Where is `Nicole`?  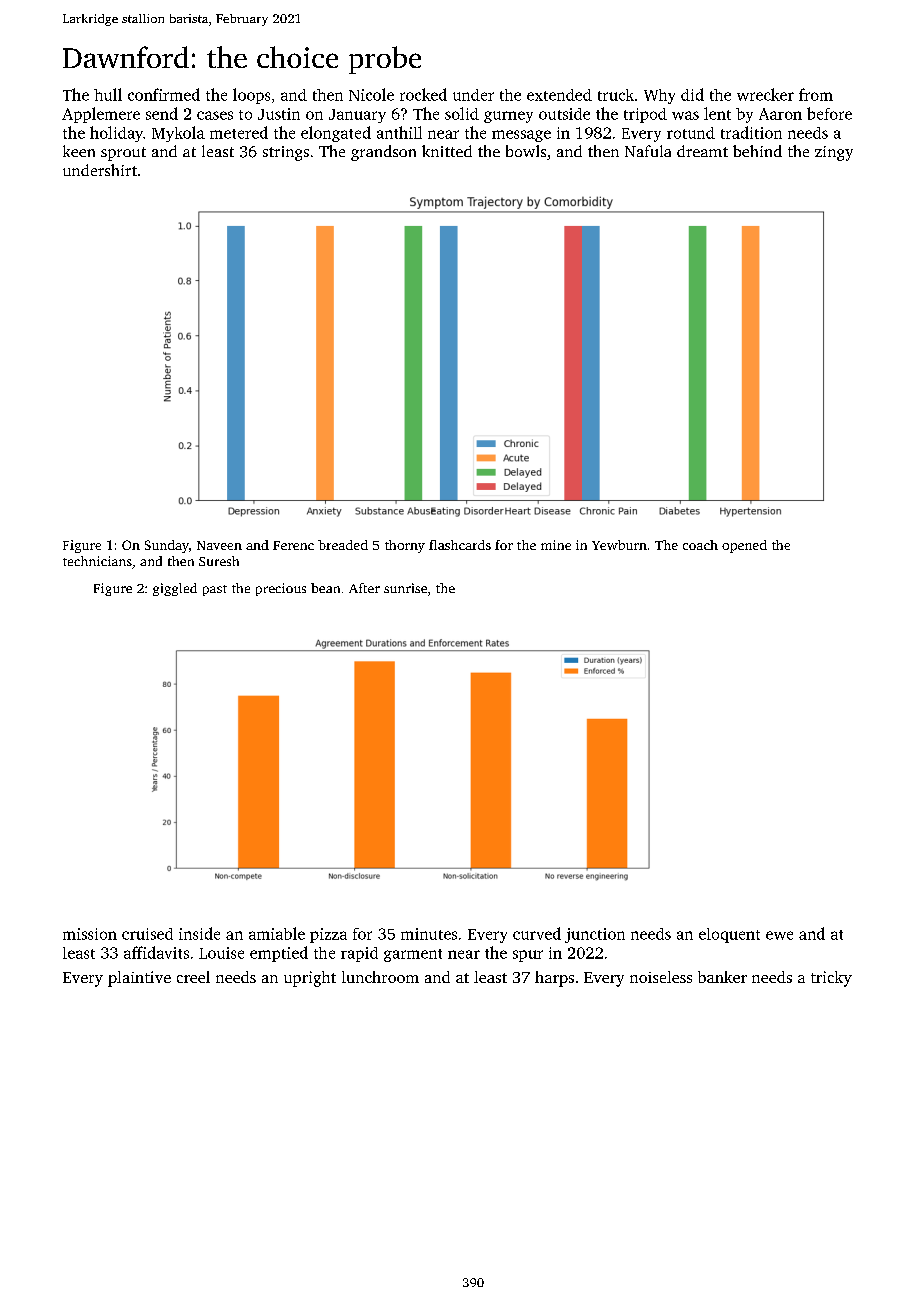 Nicole is located at coordinates (371, 94).
